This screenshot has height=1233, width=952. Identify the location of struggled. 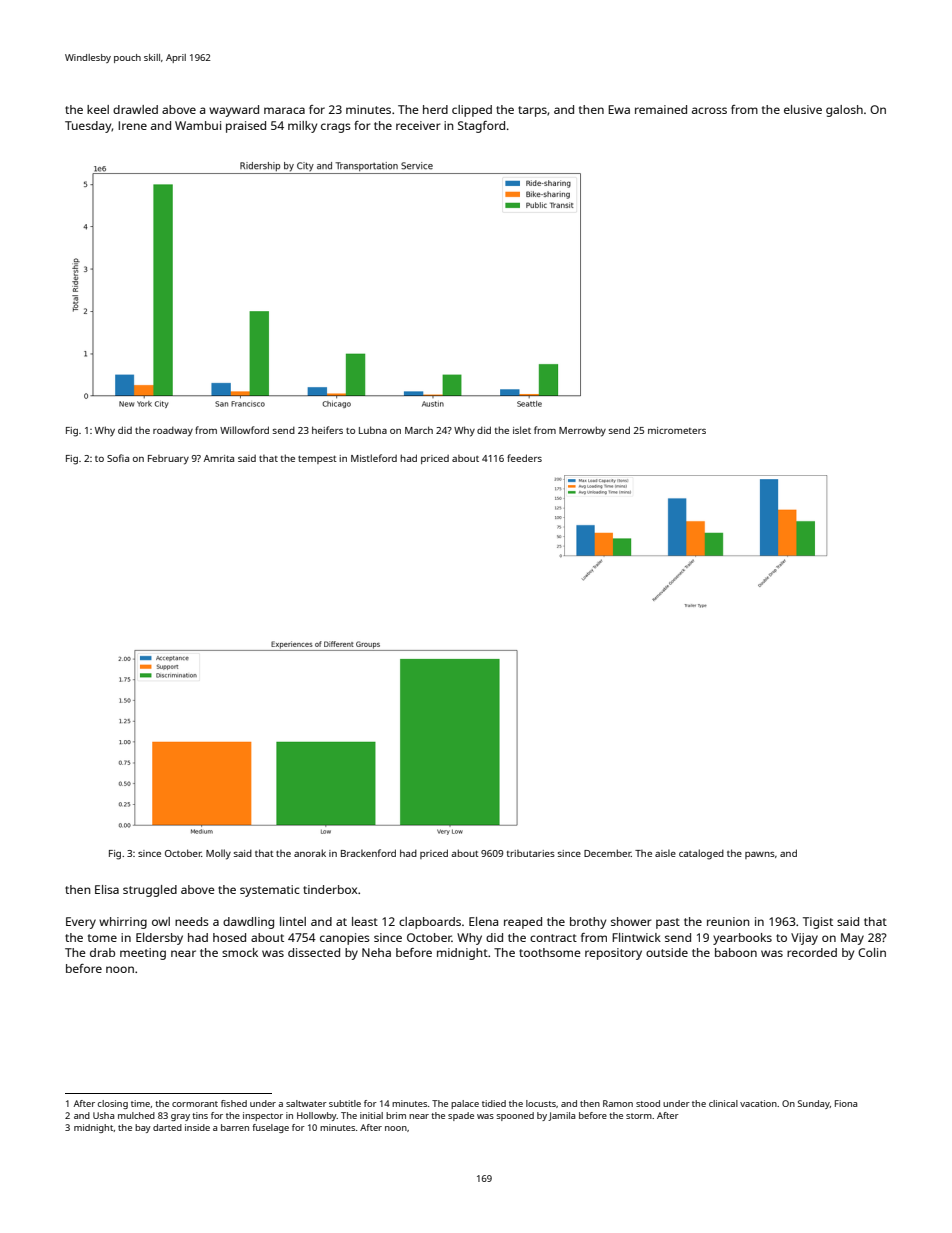
(150, 891).
